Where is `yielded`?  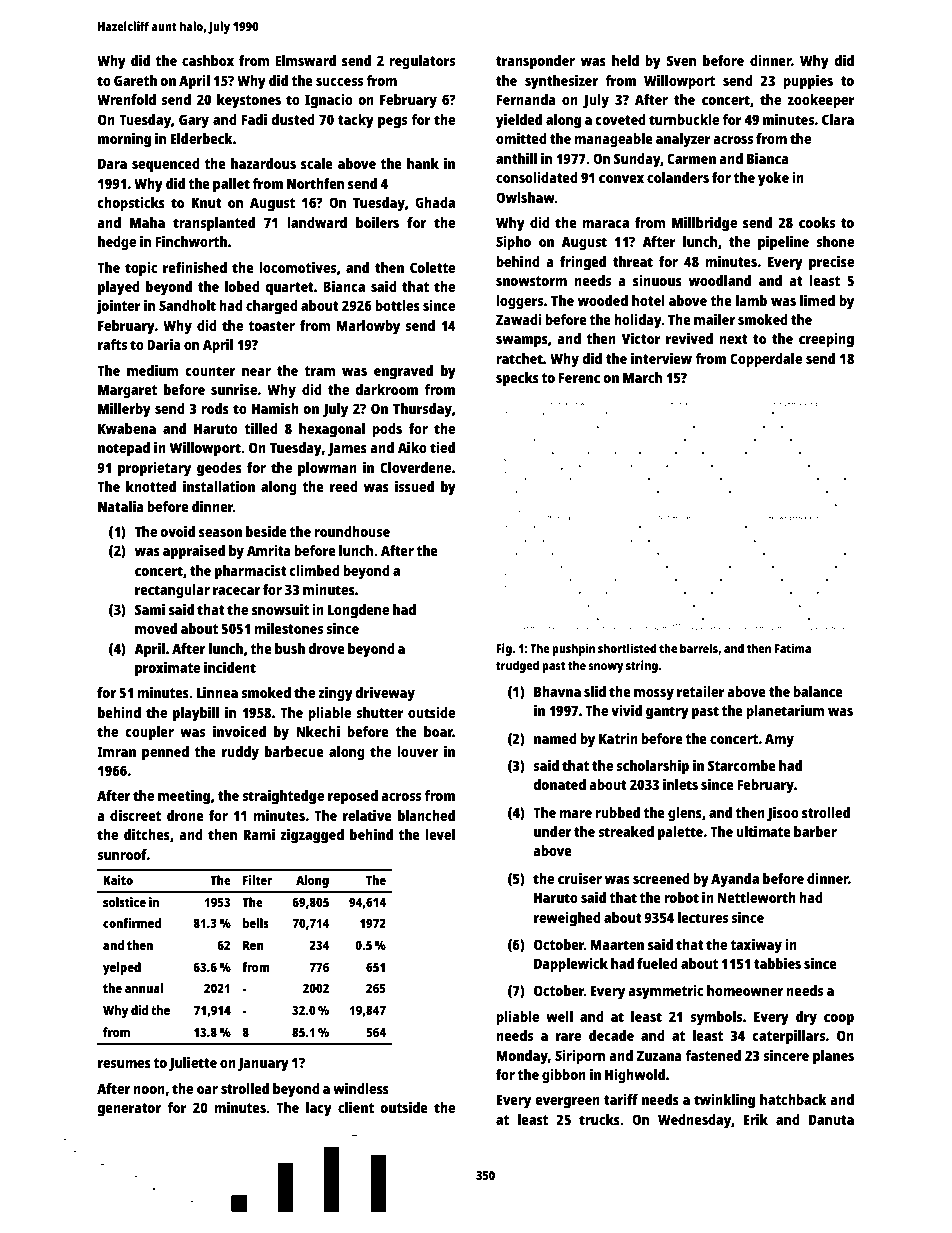
yielded is located at coordinates (519, 121).
